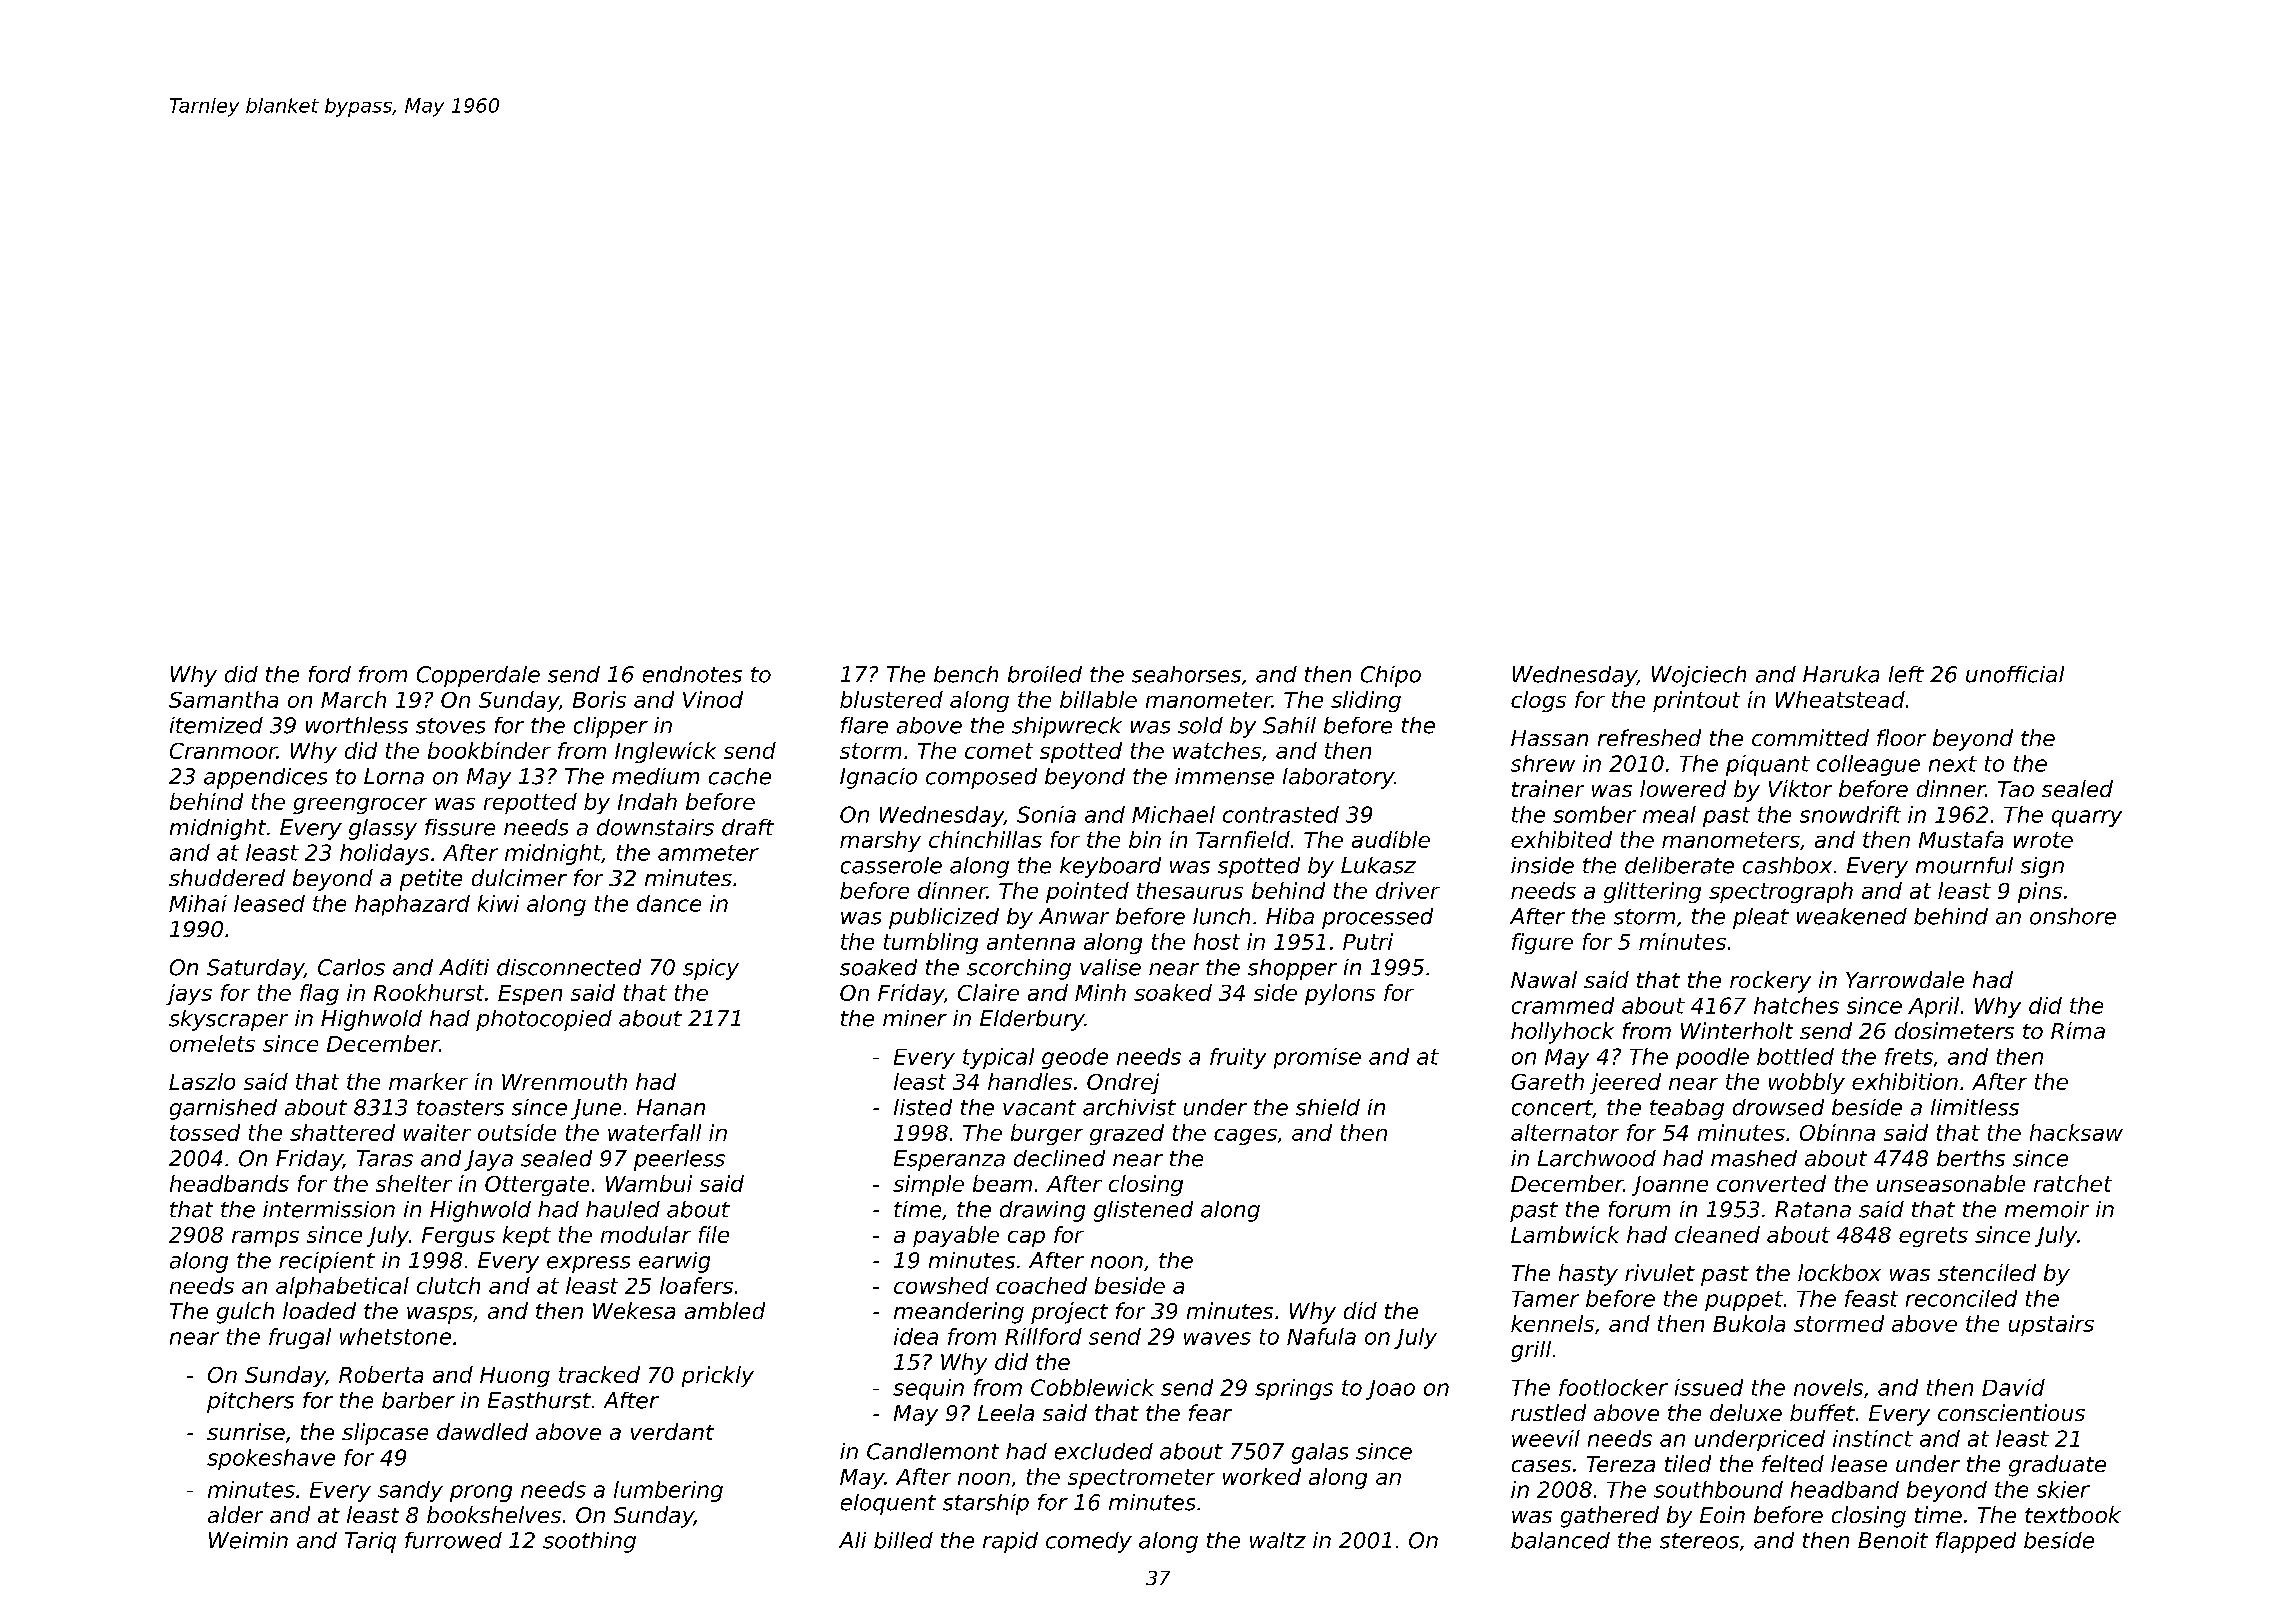  Describe the element at coordinates (1245, 1137) in the screenshot. I see `cages` at that location.
